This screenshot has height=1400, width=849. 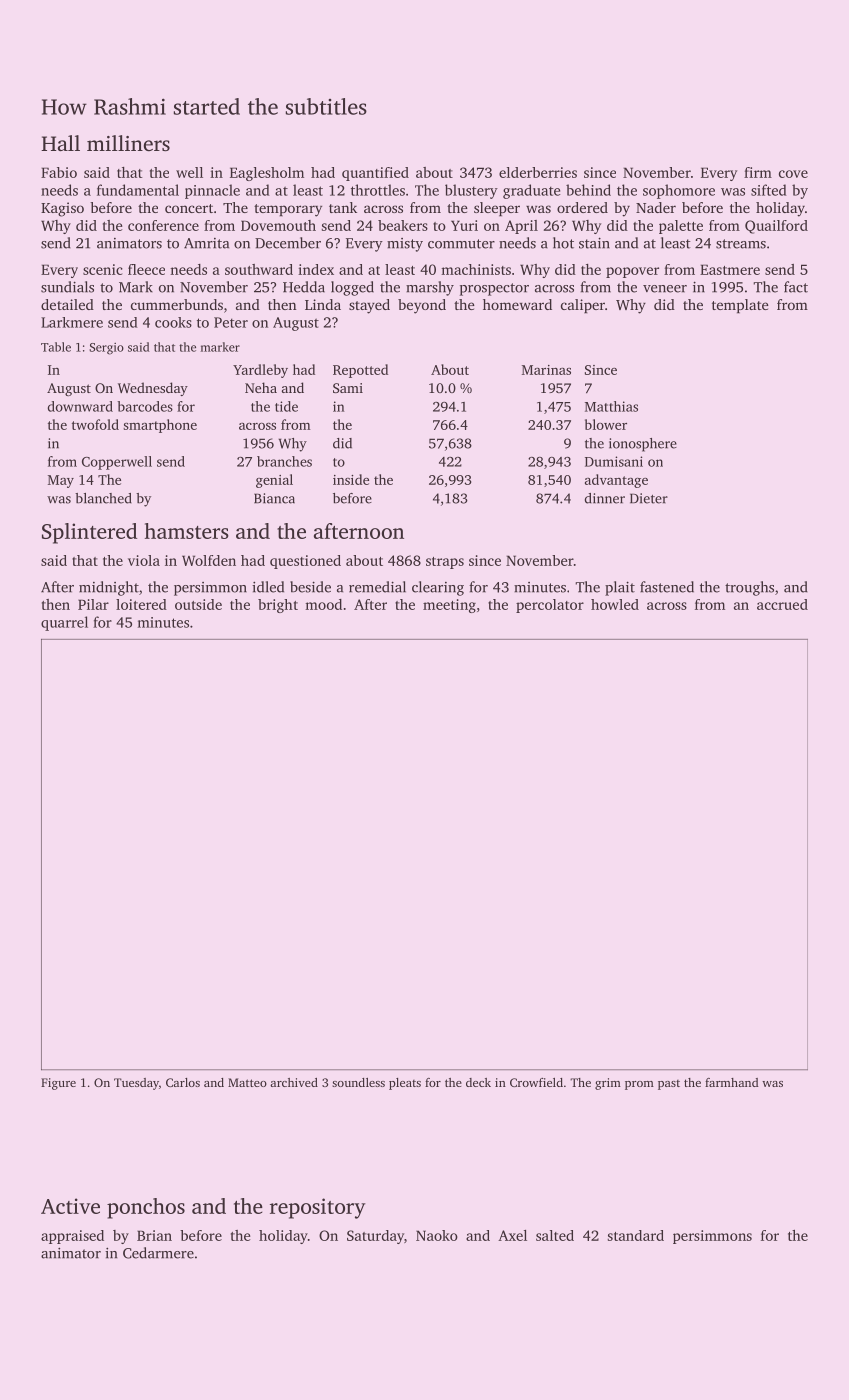 What do you see at coordinates (639, 1085) in the screenshot?
I see `prom` at bounding box center [639, 1085].
